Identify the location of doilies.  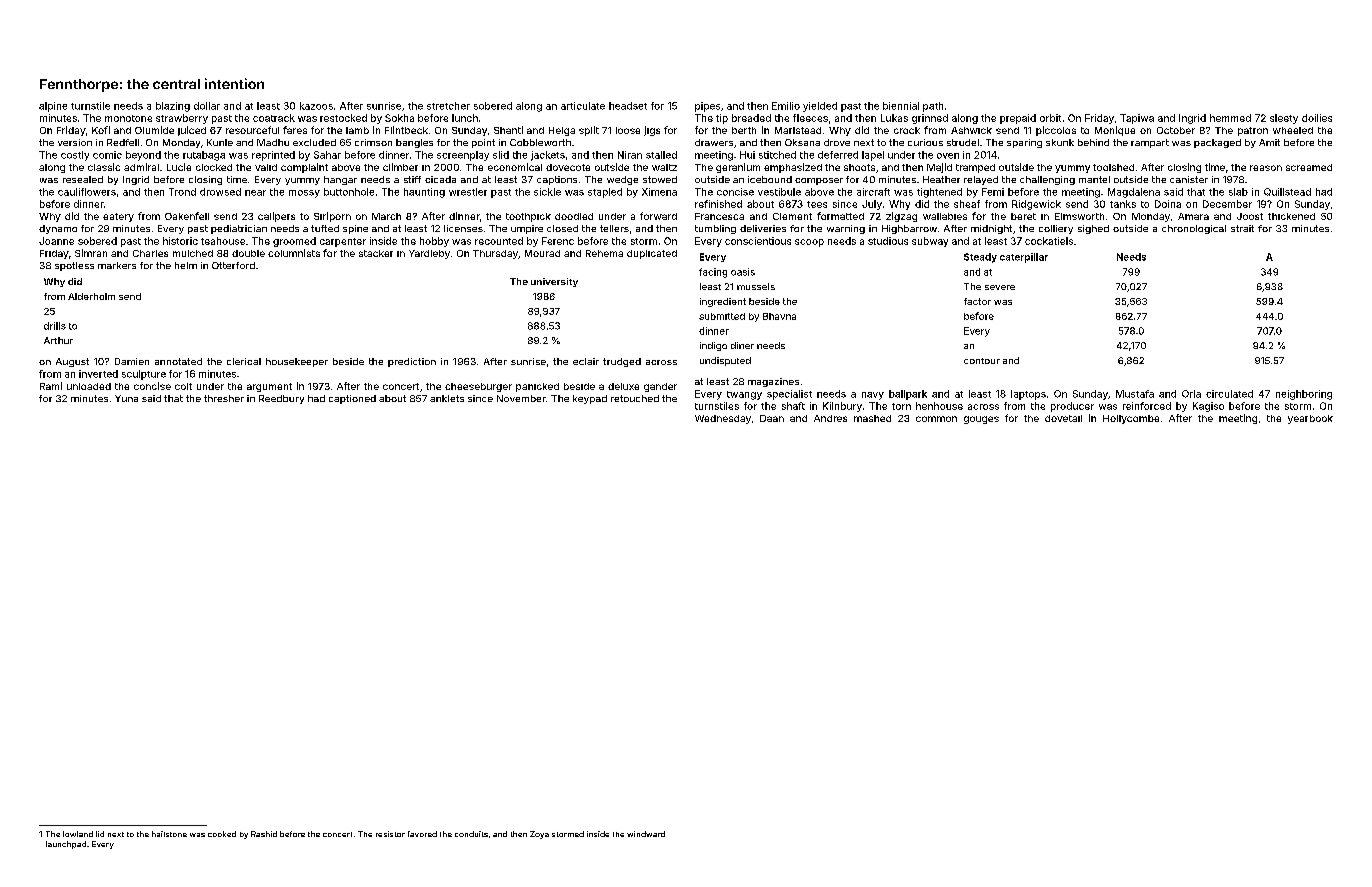
(1317, 118).
